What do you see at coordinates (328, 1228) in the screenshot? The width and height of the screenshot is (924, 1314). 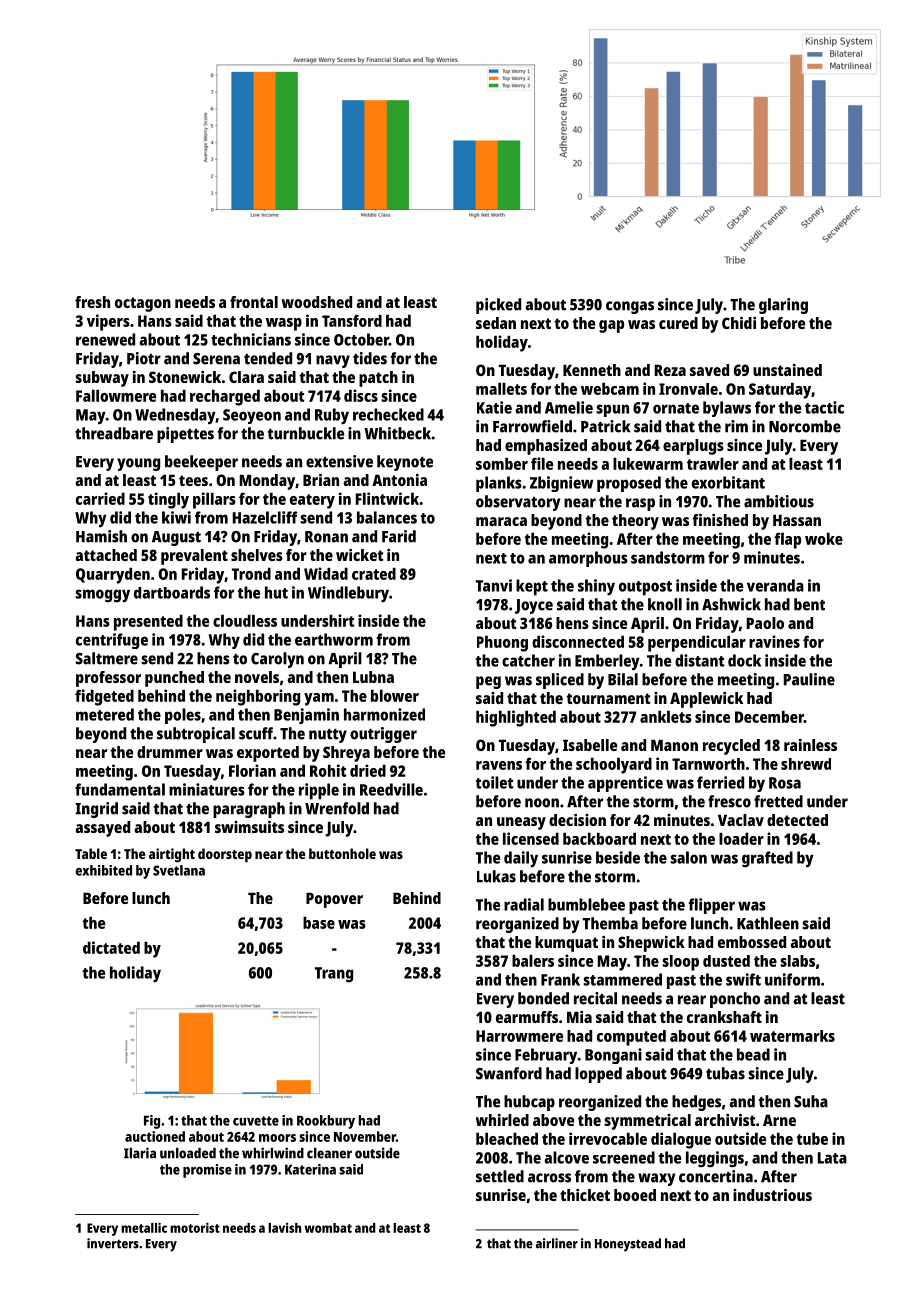 I see `wombat` at bounding box center [328, 1228].
